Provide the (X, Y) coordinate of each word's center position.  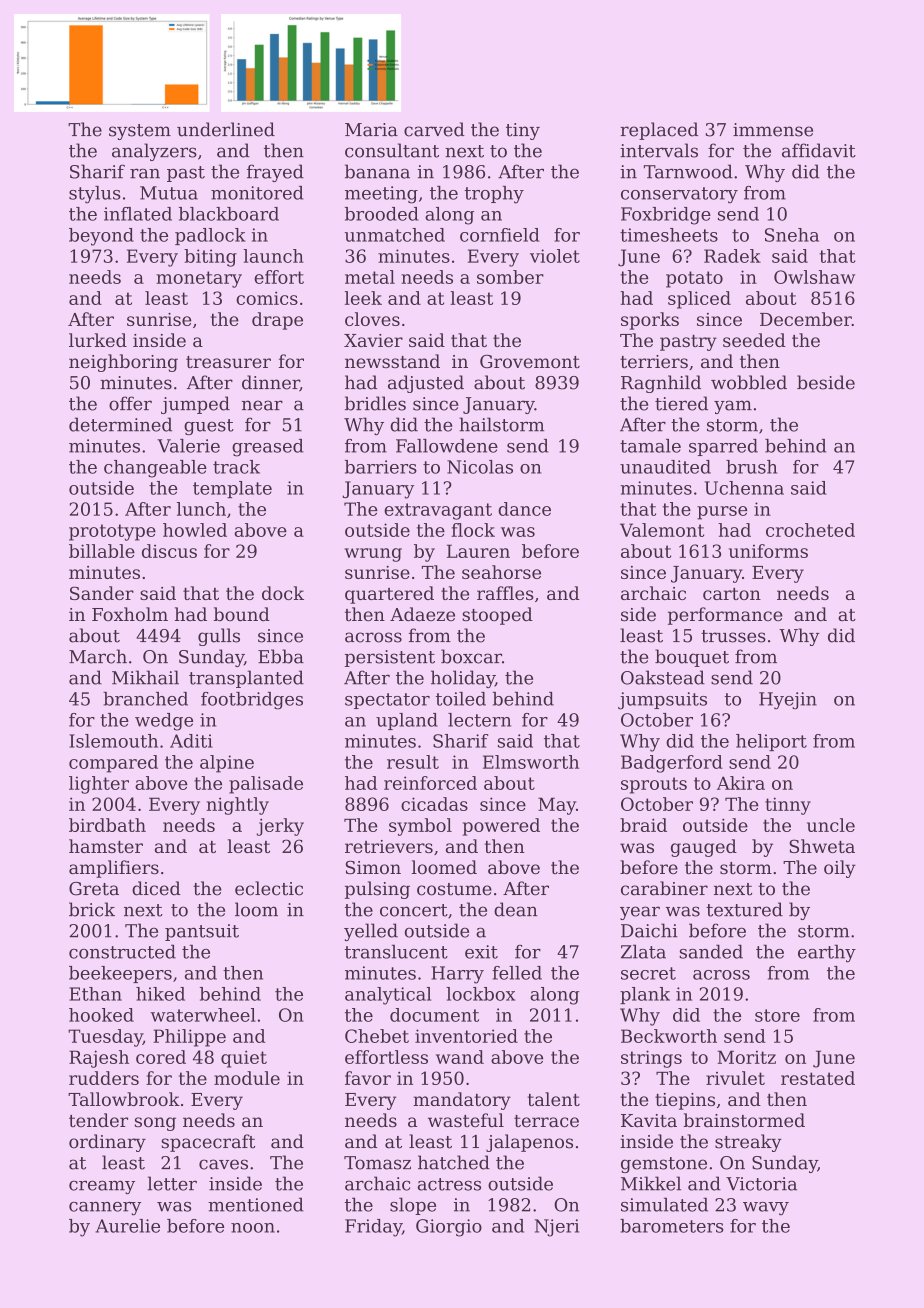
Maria (371, 130)
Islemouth (113, 741)
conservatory (679, 195)
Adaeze (422, 614)
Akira (741, 783)
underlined (226, 129)
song (155, 1124)
